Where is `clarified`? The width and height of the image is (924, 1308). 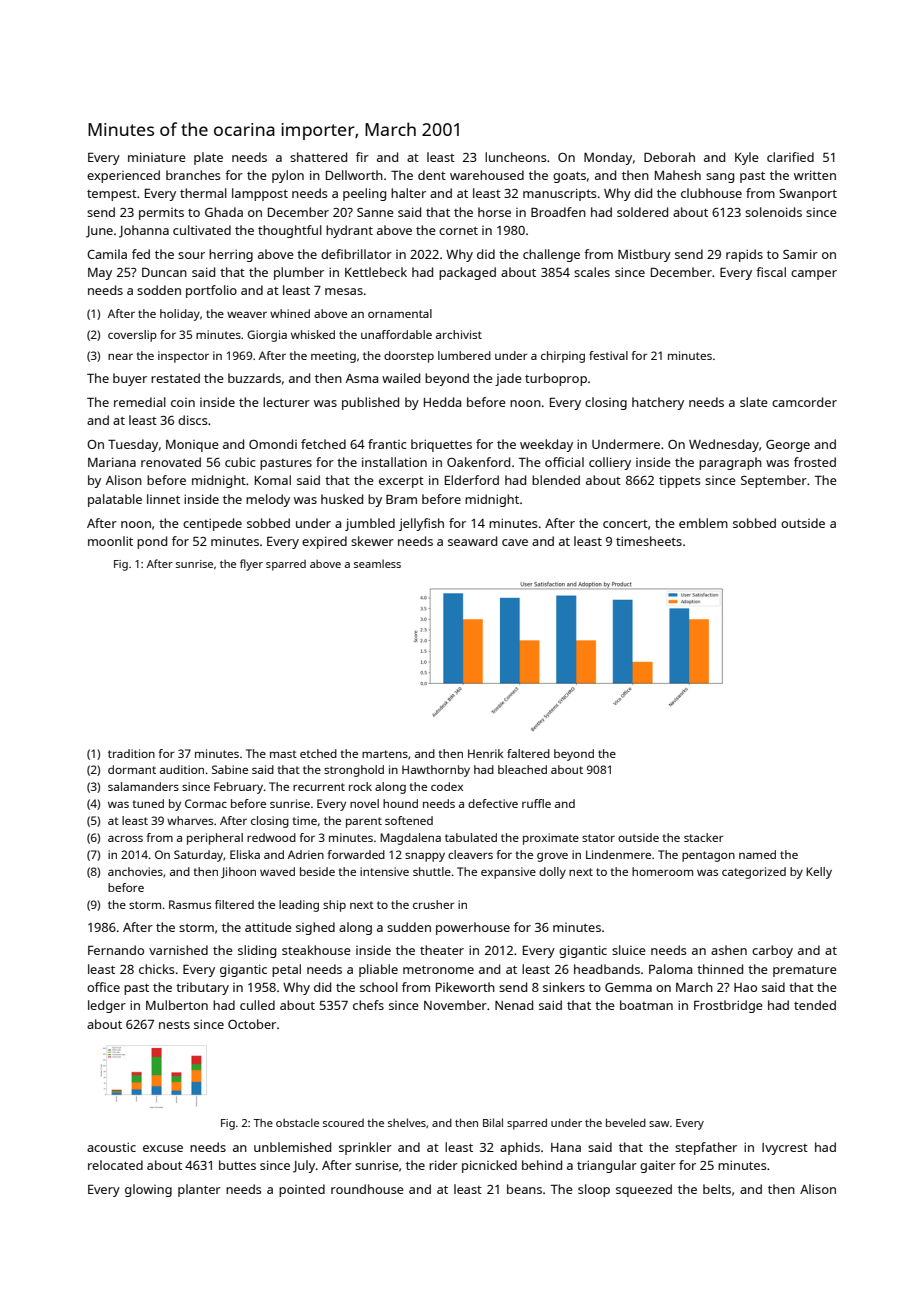 clarified is located at coordinates (790, 157).
